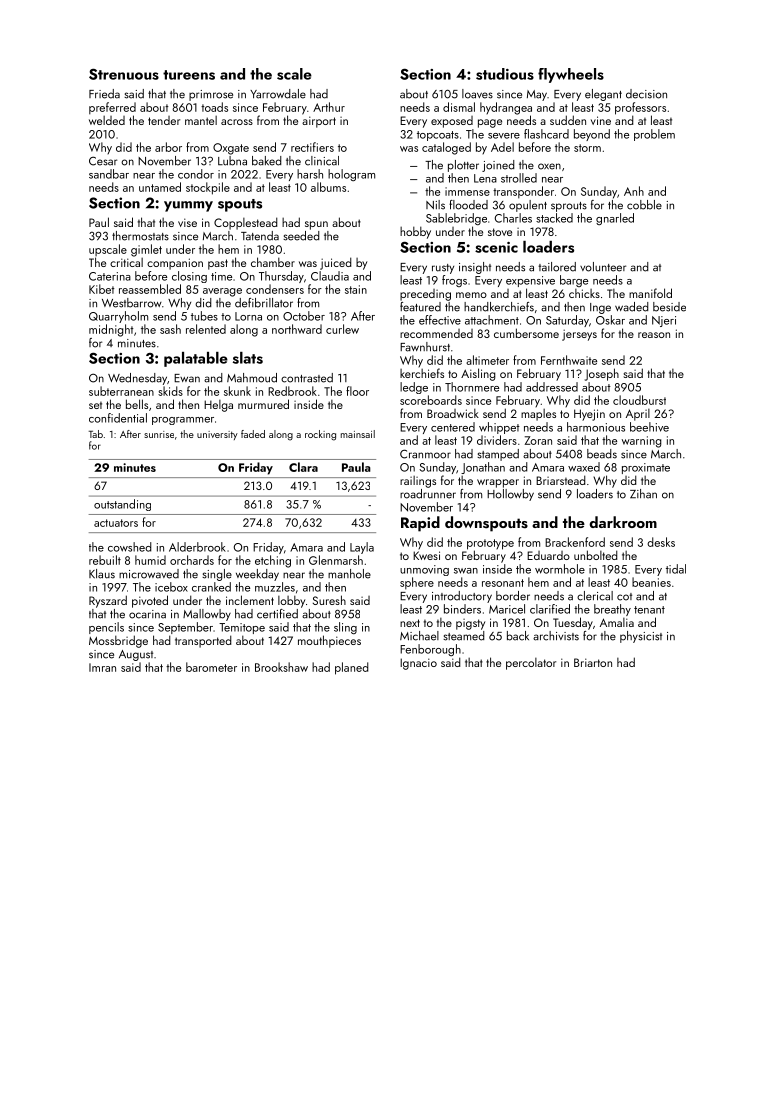  Describe the element at coordinates (189, 75) in the image. I see `tureens` at that location.
